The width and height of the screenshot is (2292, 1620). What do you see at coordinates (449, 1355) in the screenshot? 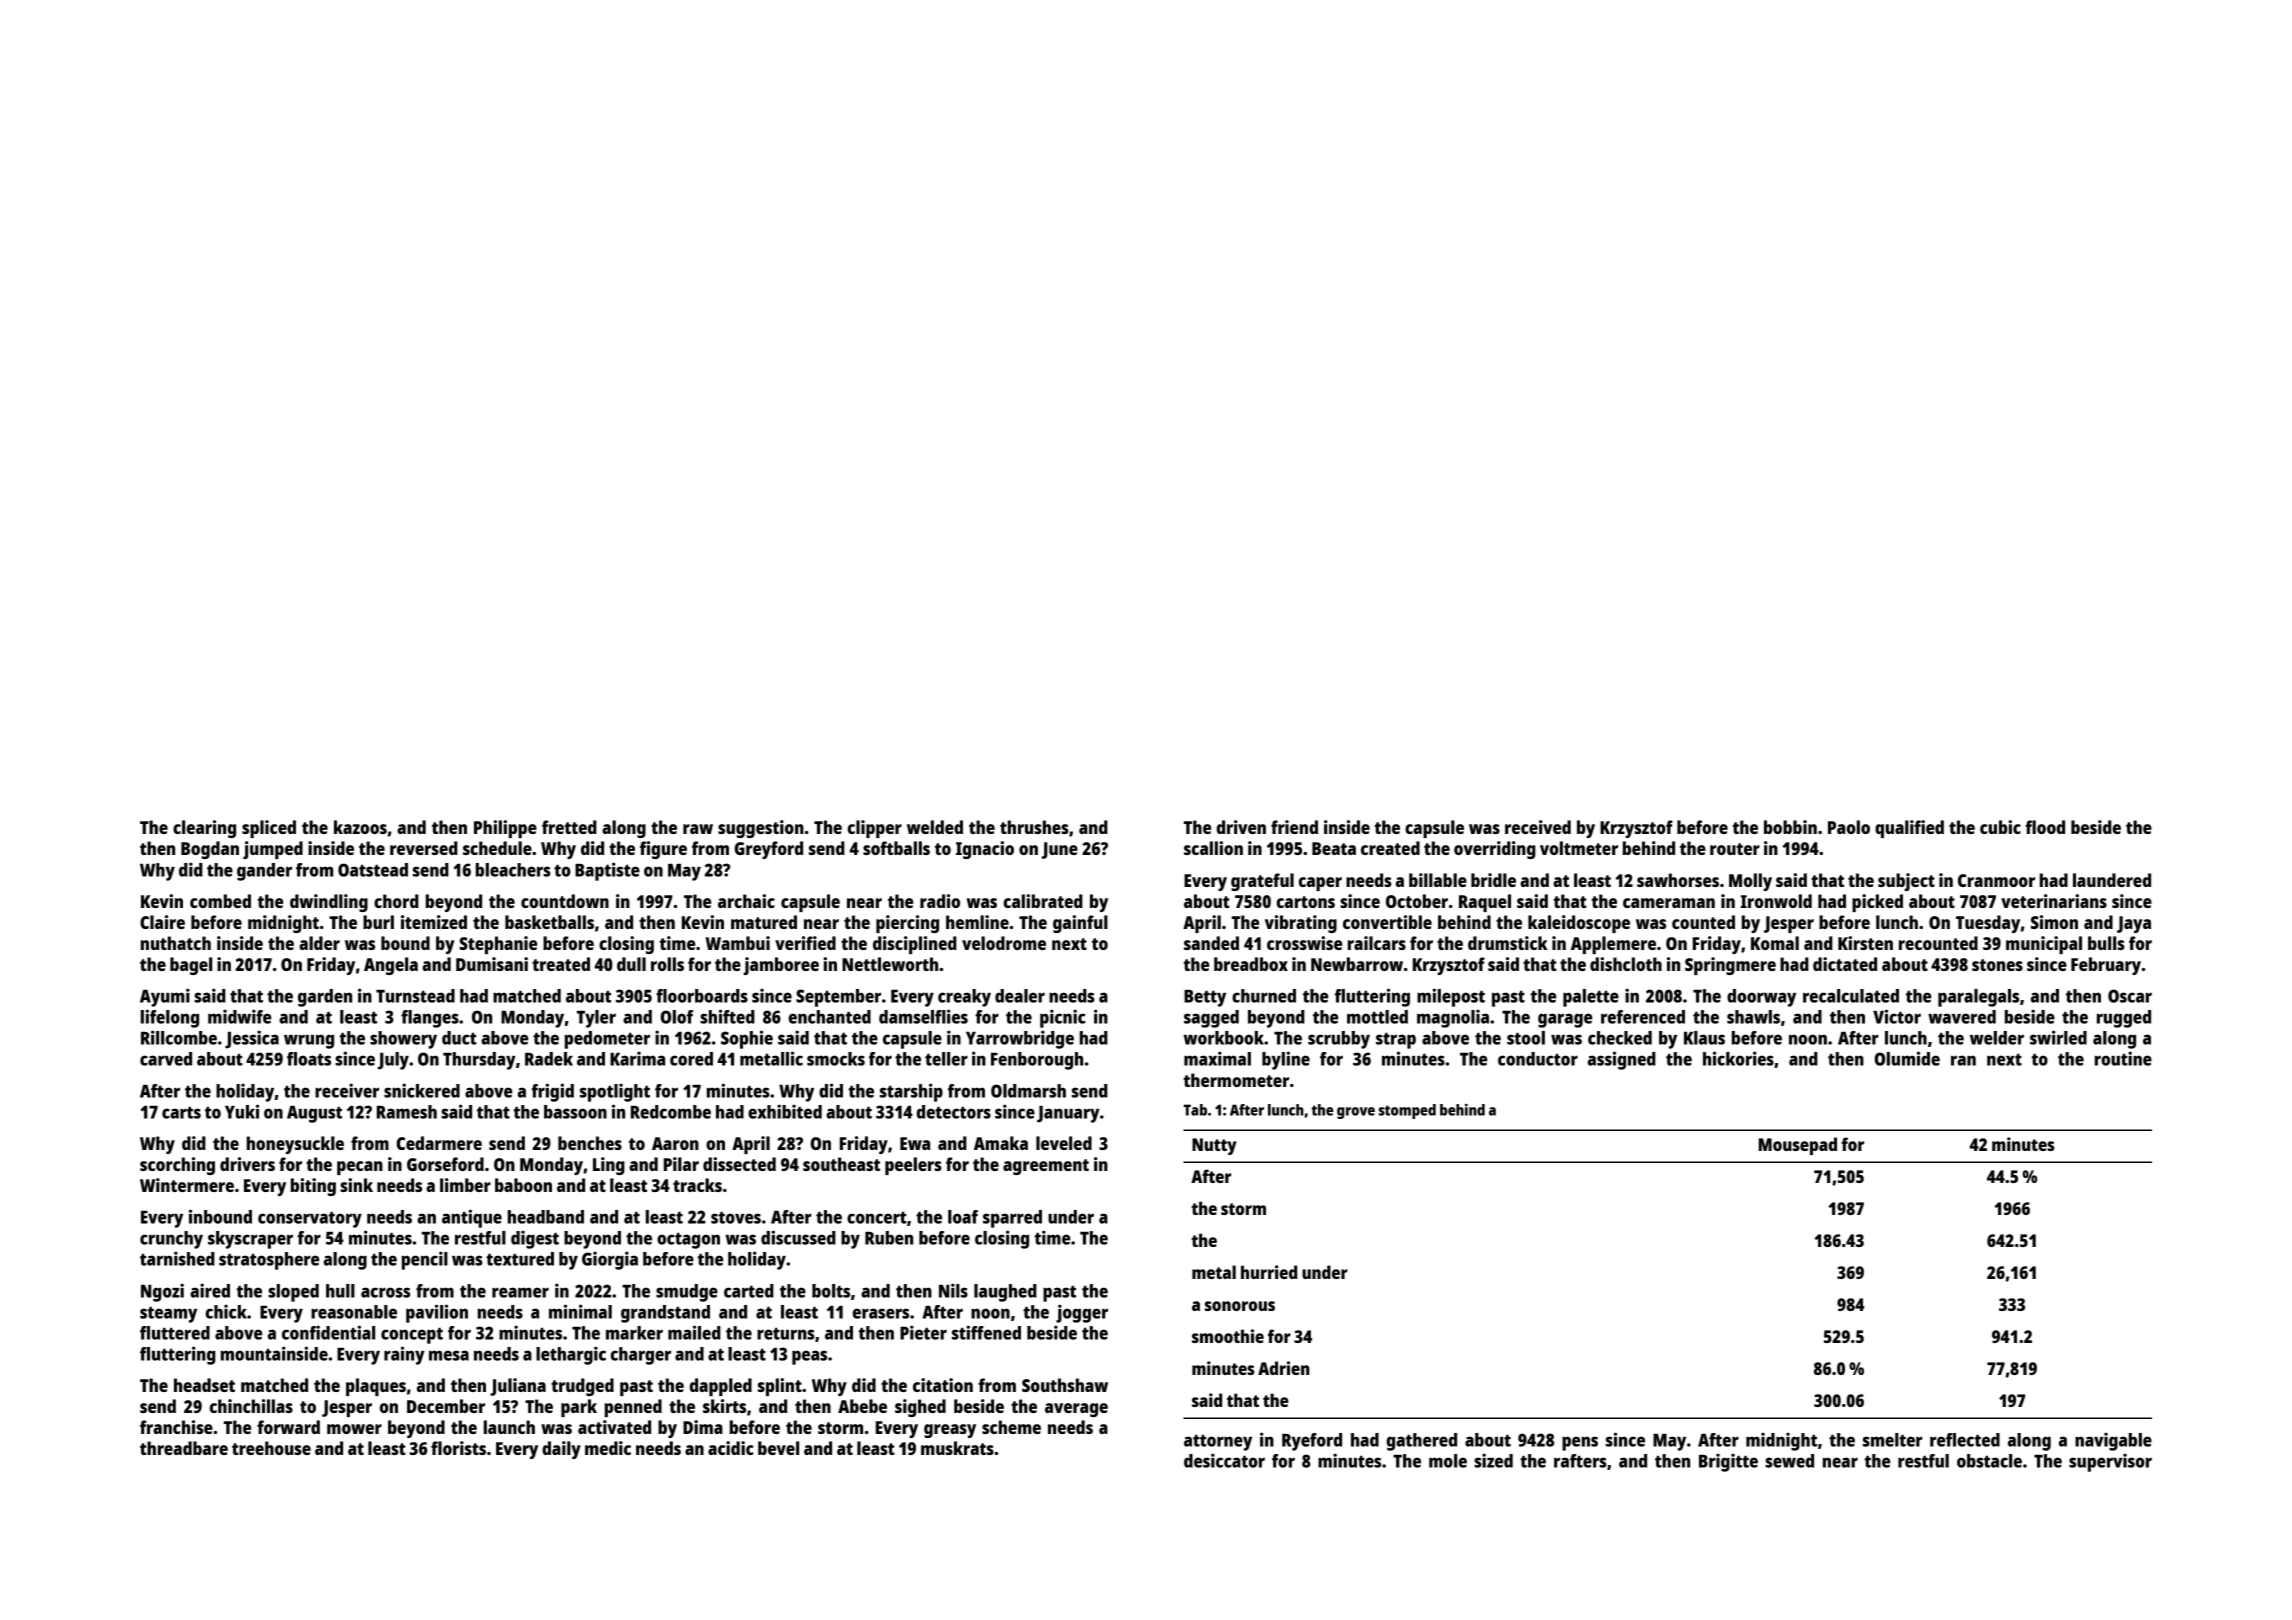
I see `mesa` at bounding box center [449, 1355].
